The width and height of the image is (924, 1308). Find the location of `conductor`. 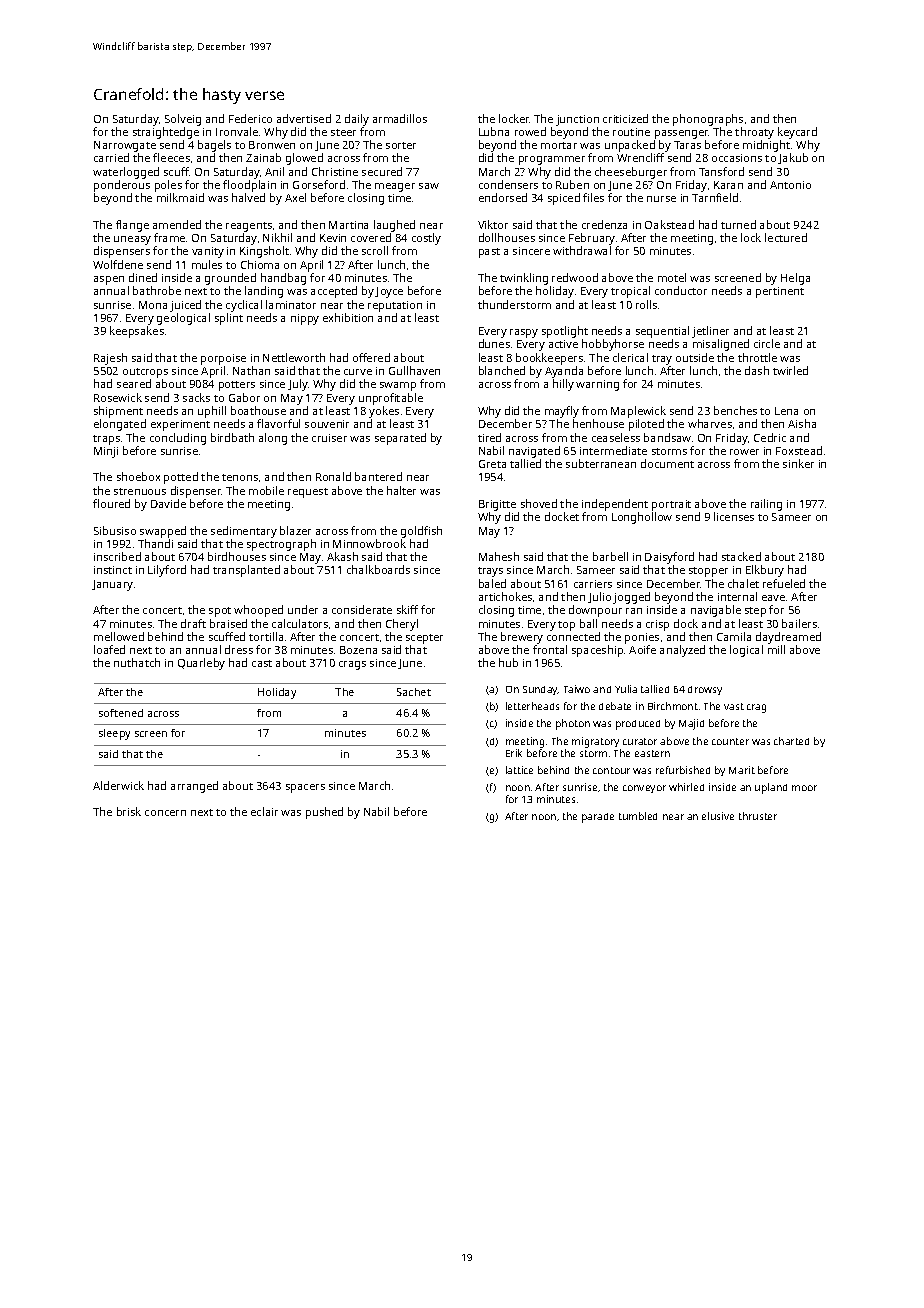

conductor is located at coordinates (681, 290).
